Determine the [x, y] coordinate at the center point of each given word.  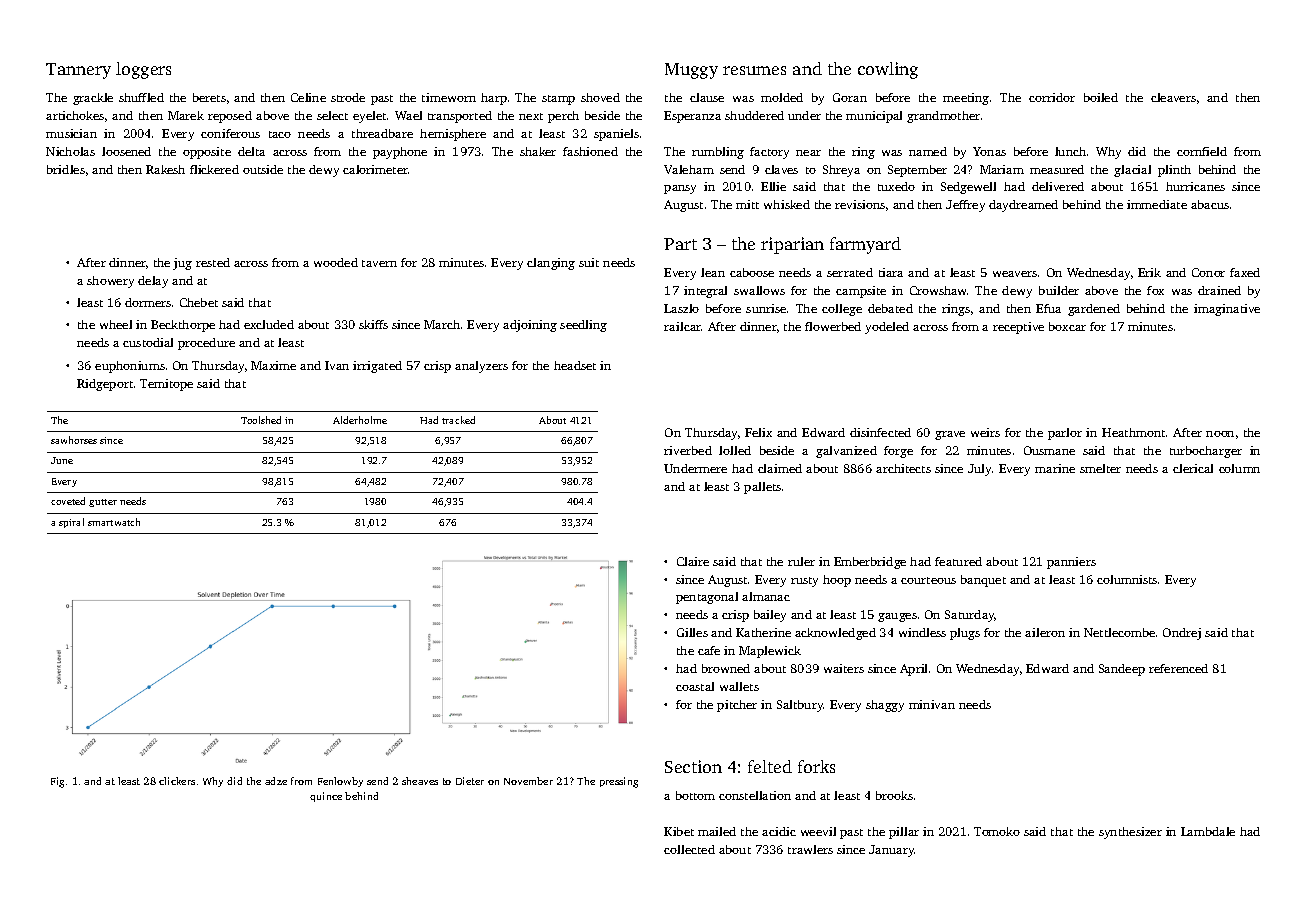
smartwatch [114, 522]
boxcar [1067, 326]
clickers [177, 781]
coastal [695, 686]
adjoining [530, 326]
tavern [379, 263]
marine [1055, 468]
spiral [71, 523]
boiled [1101, 97]
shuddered [754, 115]
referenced [1178, 668]
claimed [780, 468]
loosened [126, 151]
